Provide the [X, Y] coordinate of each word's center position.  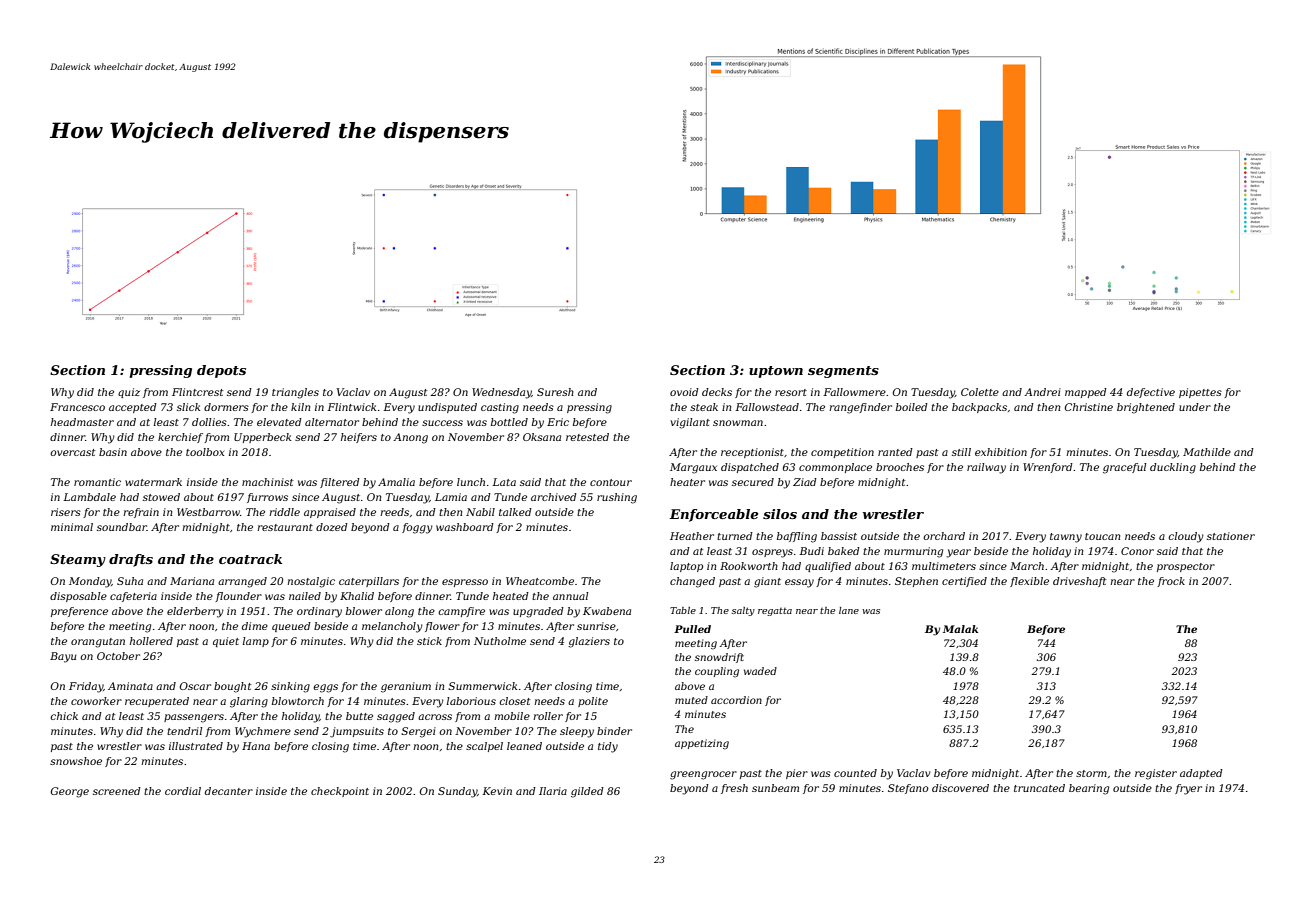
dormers [226, 407]
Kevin [497, 791]
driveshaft [1080, 582]
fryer [1188, 789]
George [70, 792]
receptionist [752, 453]
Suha [130, 581]
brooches [900, 467]
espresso [465, 583]
